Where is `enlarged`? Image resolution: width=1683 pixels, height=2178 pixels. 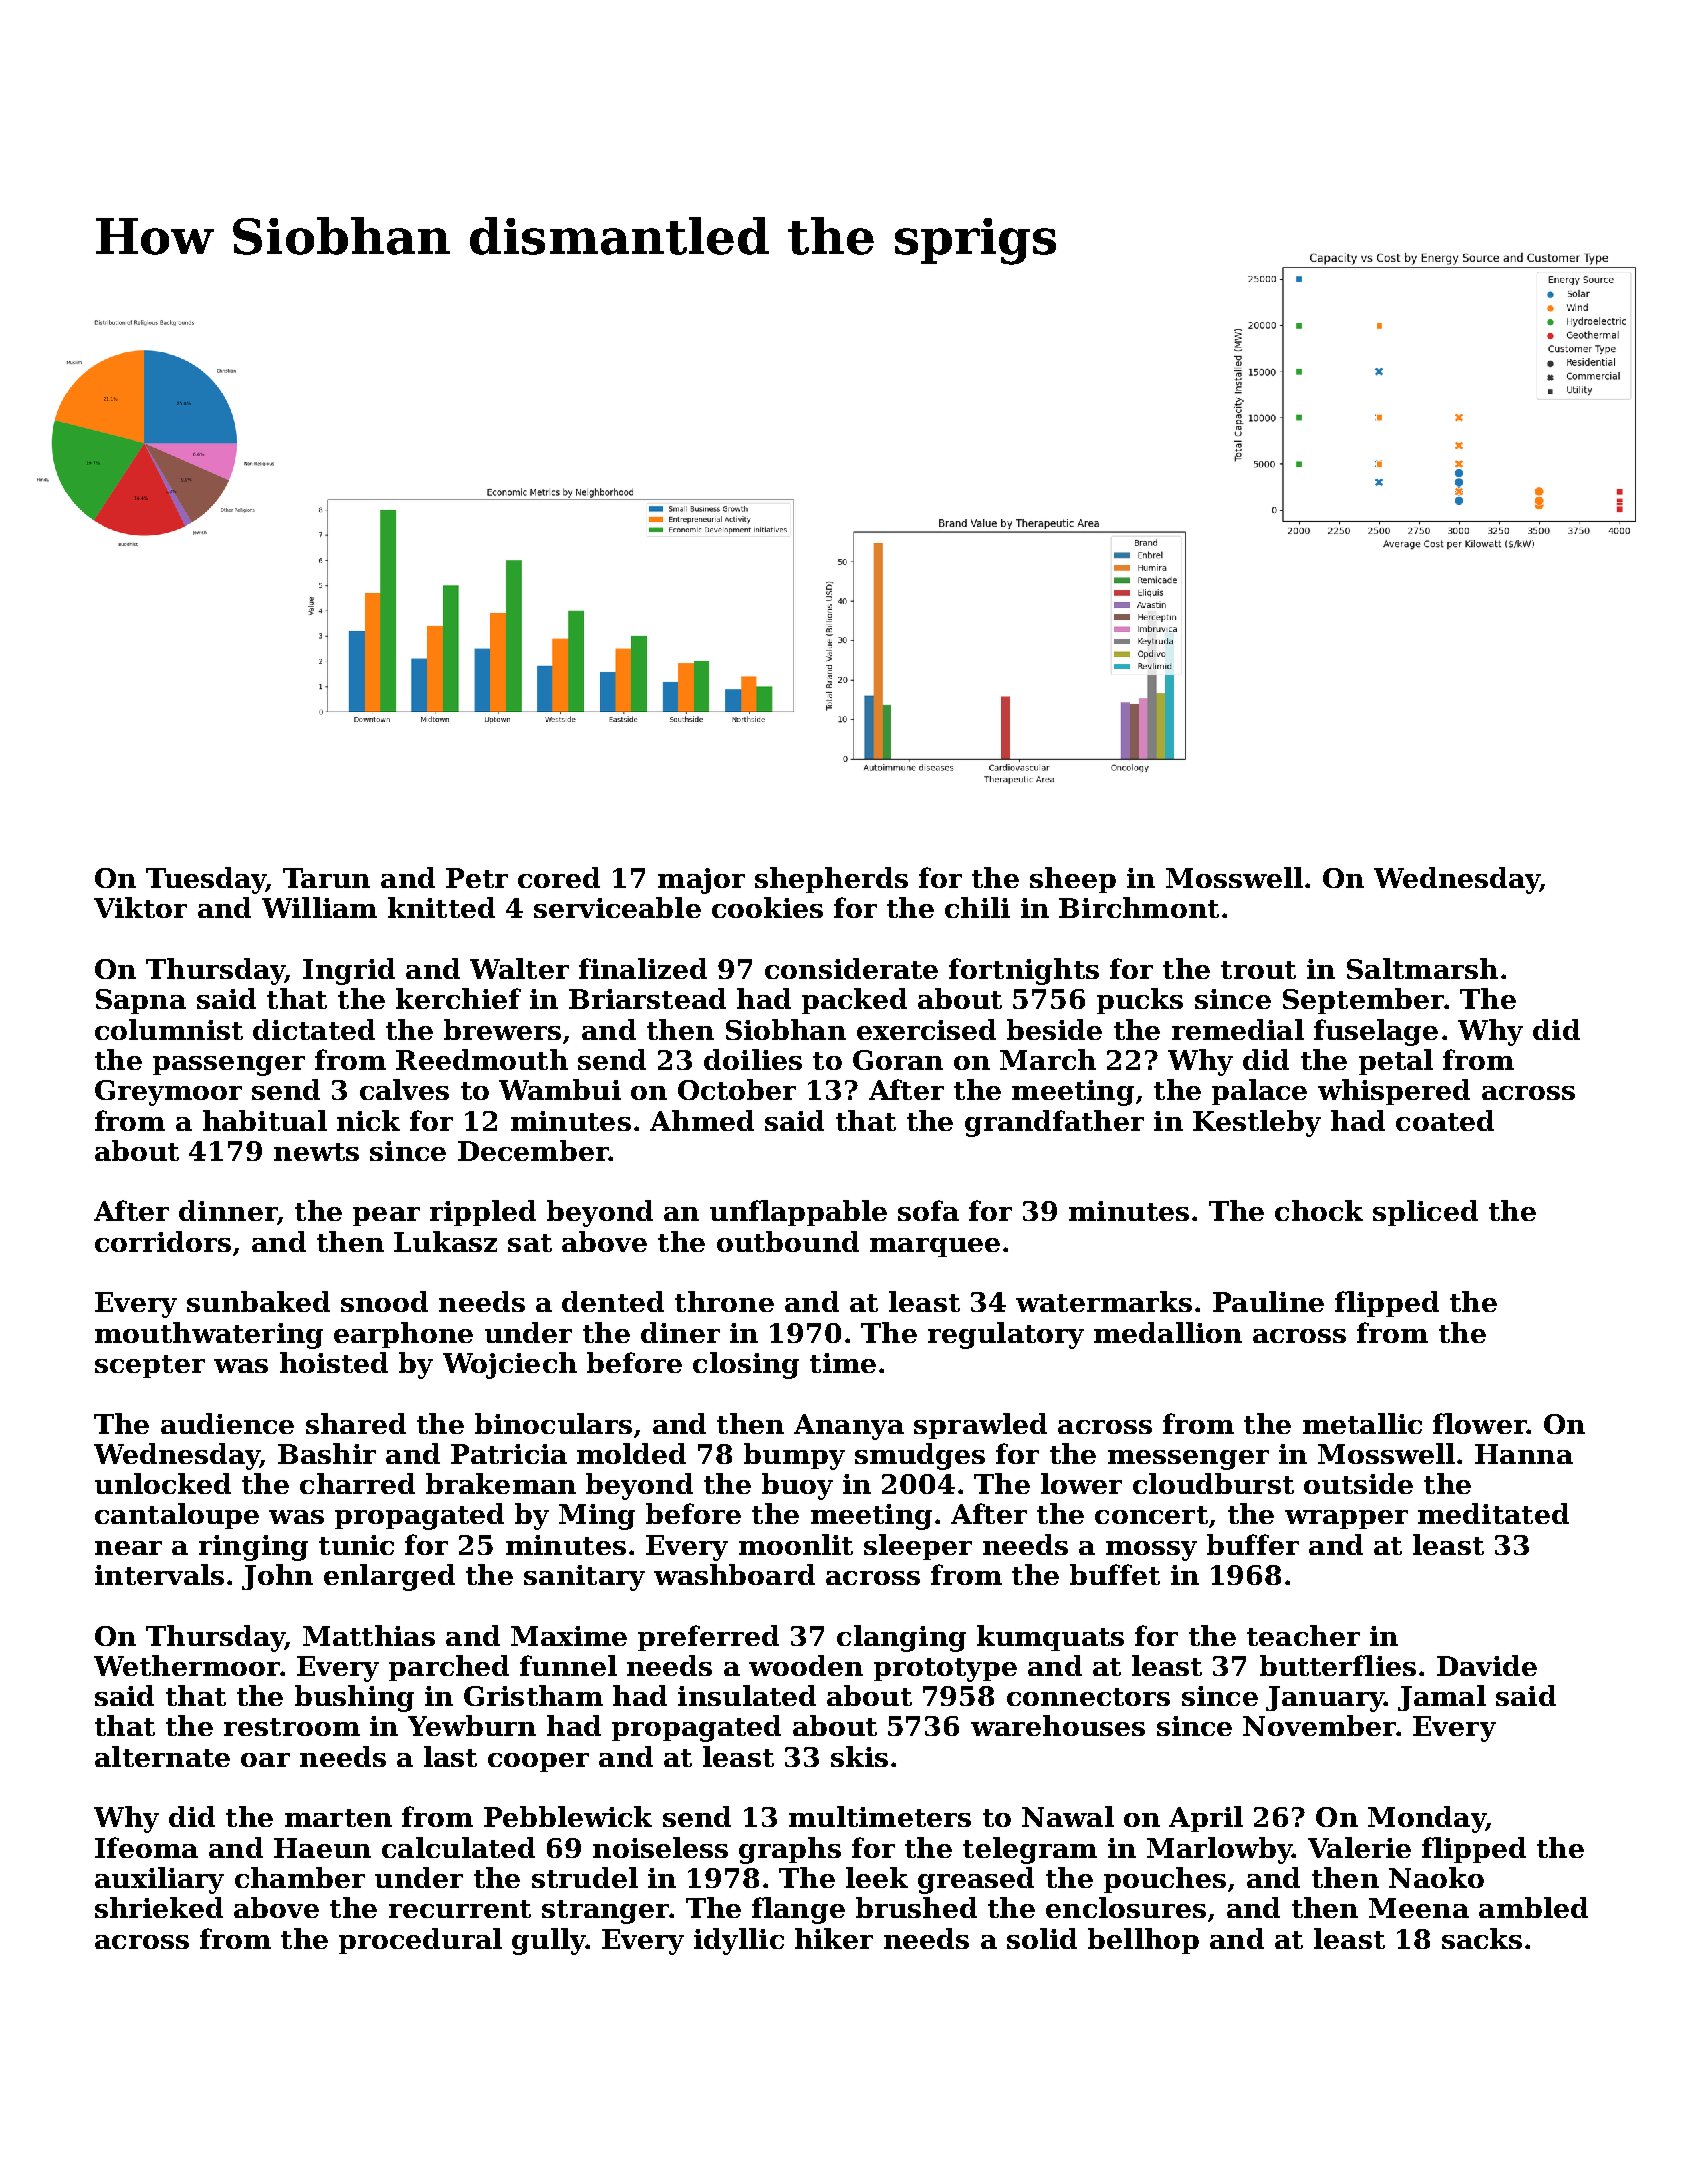
enlarged is located at coordinates (389, 1577).
